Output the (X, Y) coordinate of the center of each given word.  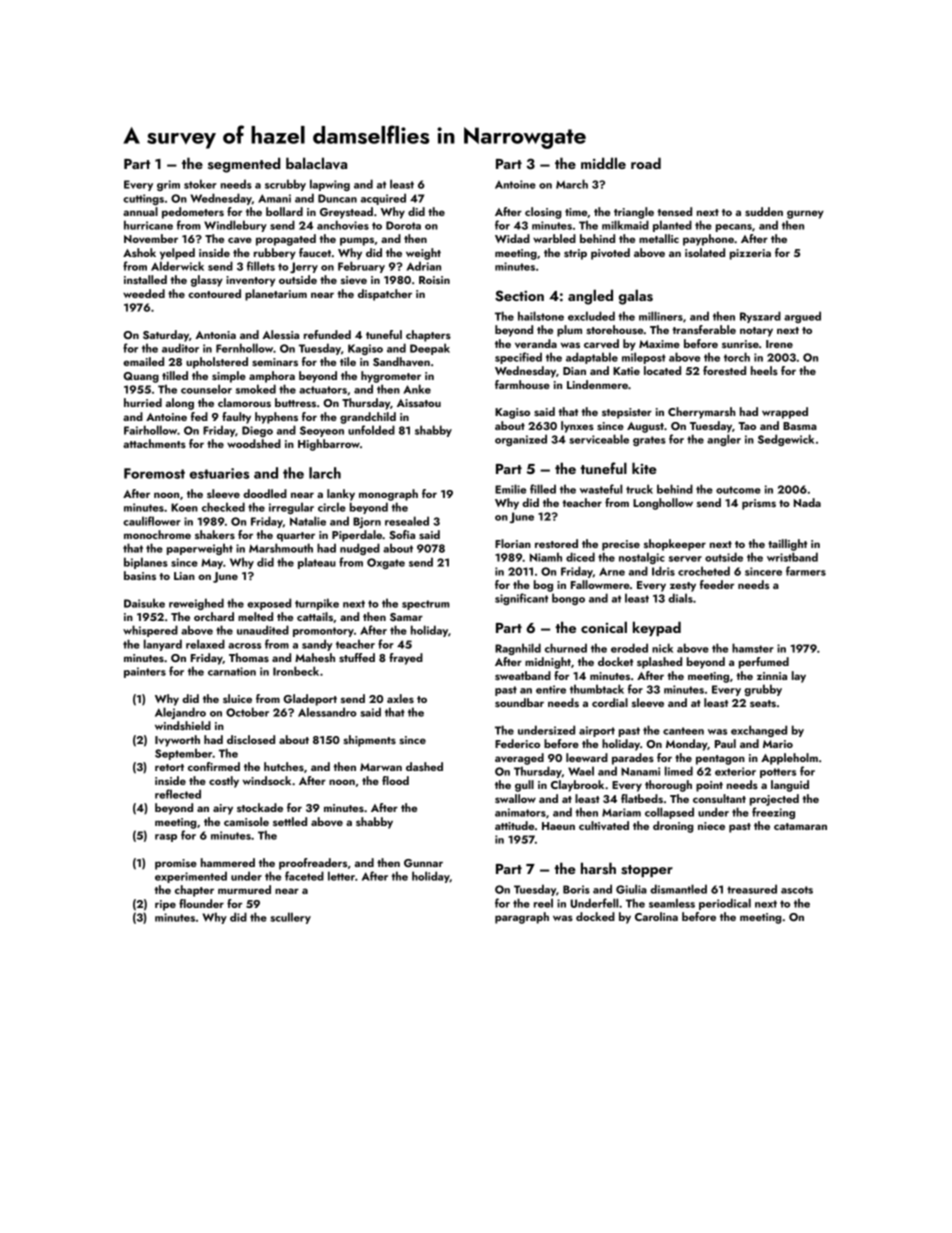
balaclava (316, 163)
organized (521, 440)
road (646, 163)
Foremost (154, 473)
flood (395, 780)
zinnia (772, 676)
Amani (274, 198)
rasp (166, 838)
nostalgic (642, 558)
